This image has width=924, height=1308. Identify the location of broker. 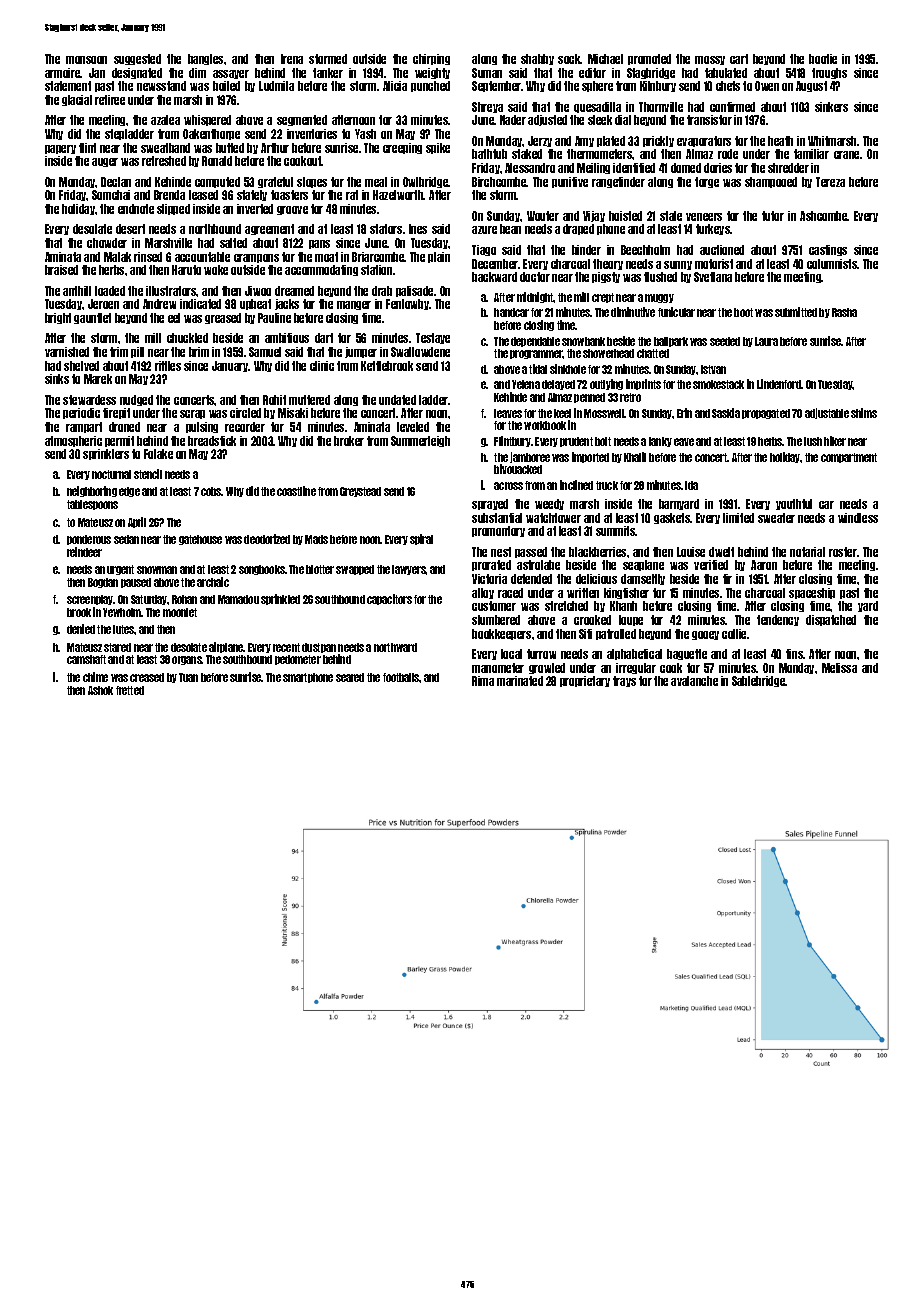
(349, 441).
